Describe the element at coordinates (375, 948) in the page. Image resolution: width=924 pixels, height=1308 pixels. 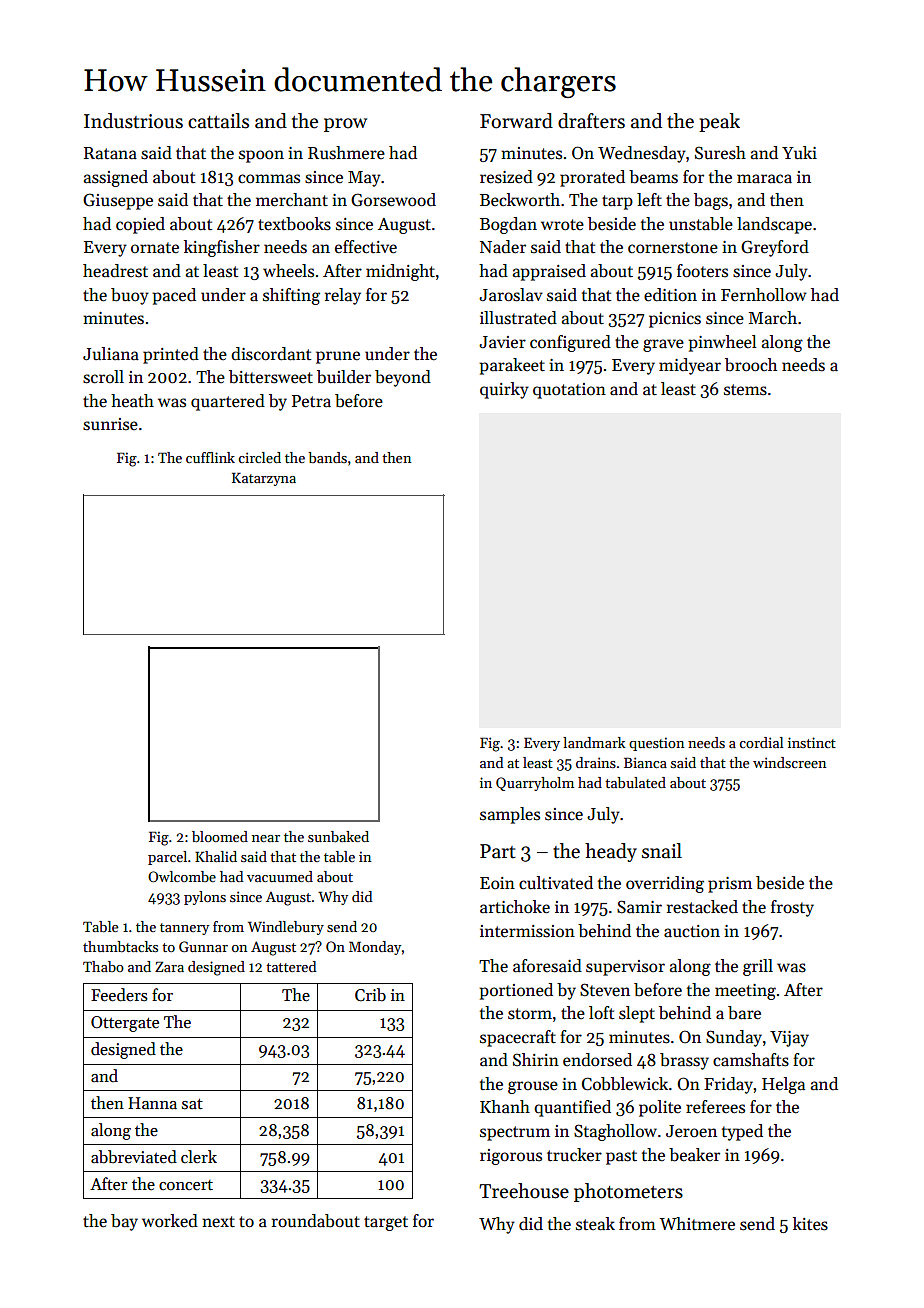
I see `Monday` at that location.
